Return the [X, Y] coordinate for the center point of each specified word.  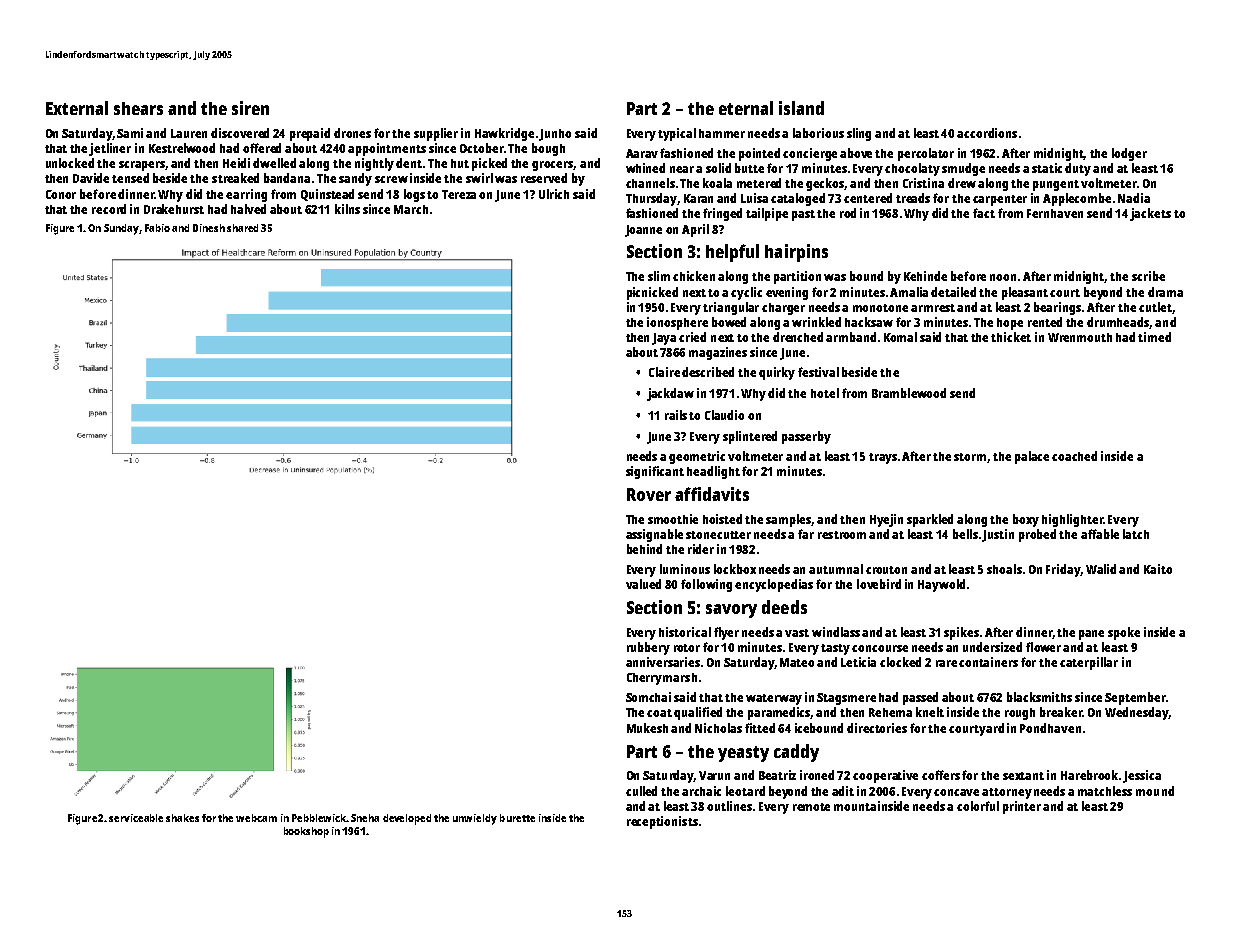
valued [643, 584]
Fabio [157, 228]
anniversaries [663, 662]
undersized [992, 647]
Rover [649, 494]
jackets [1150, 214]
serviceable [136, 818]
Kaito [1158, 569]
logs [414, 195]
